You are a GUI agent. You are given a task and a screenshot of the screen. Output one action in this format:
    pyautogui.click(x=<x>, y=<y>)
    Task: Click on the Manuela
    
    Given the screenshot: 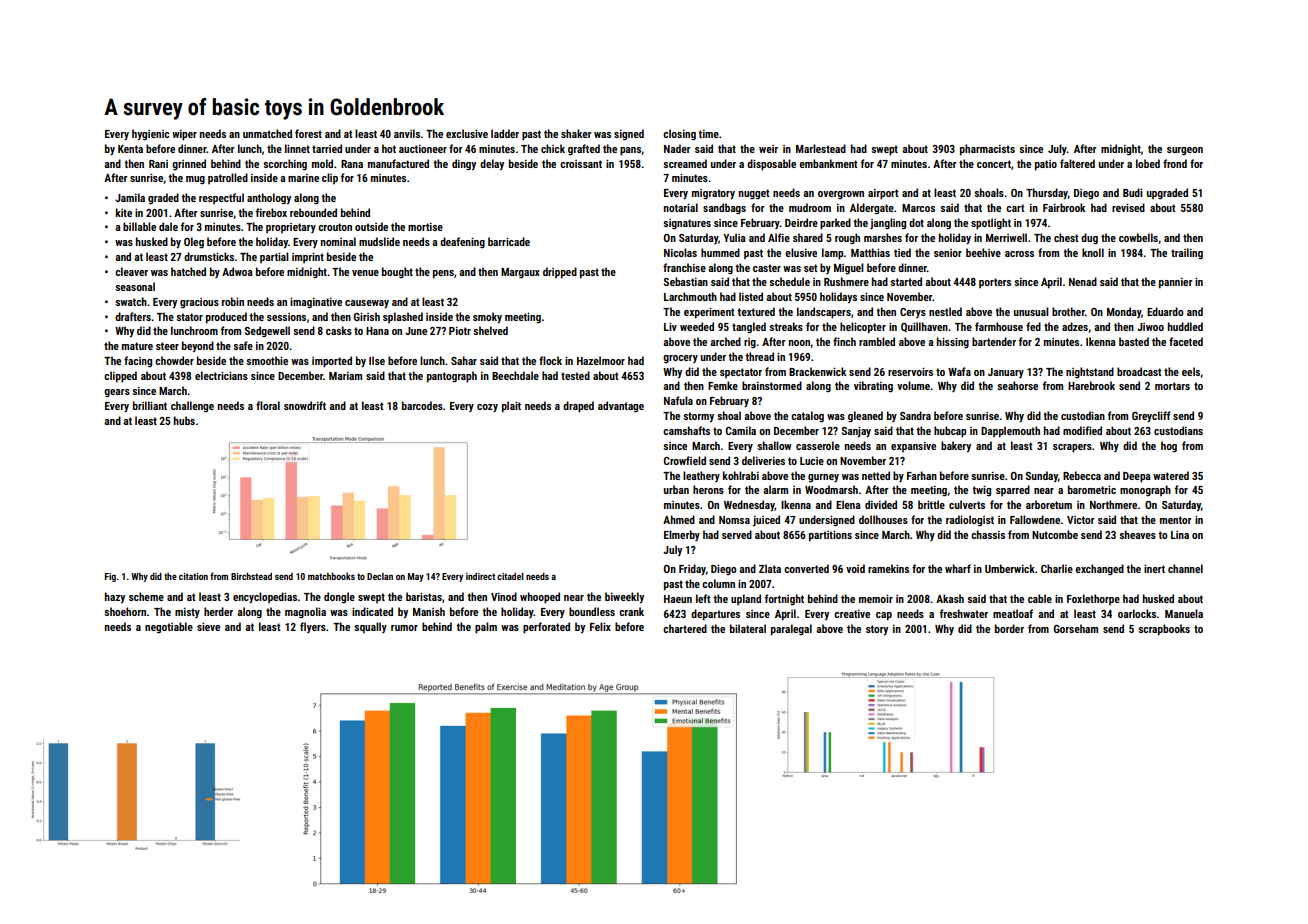 What is the action you would take?
    pyautogui.click(x=1184, y=613)
